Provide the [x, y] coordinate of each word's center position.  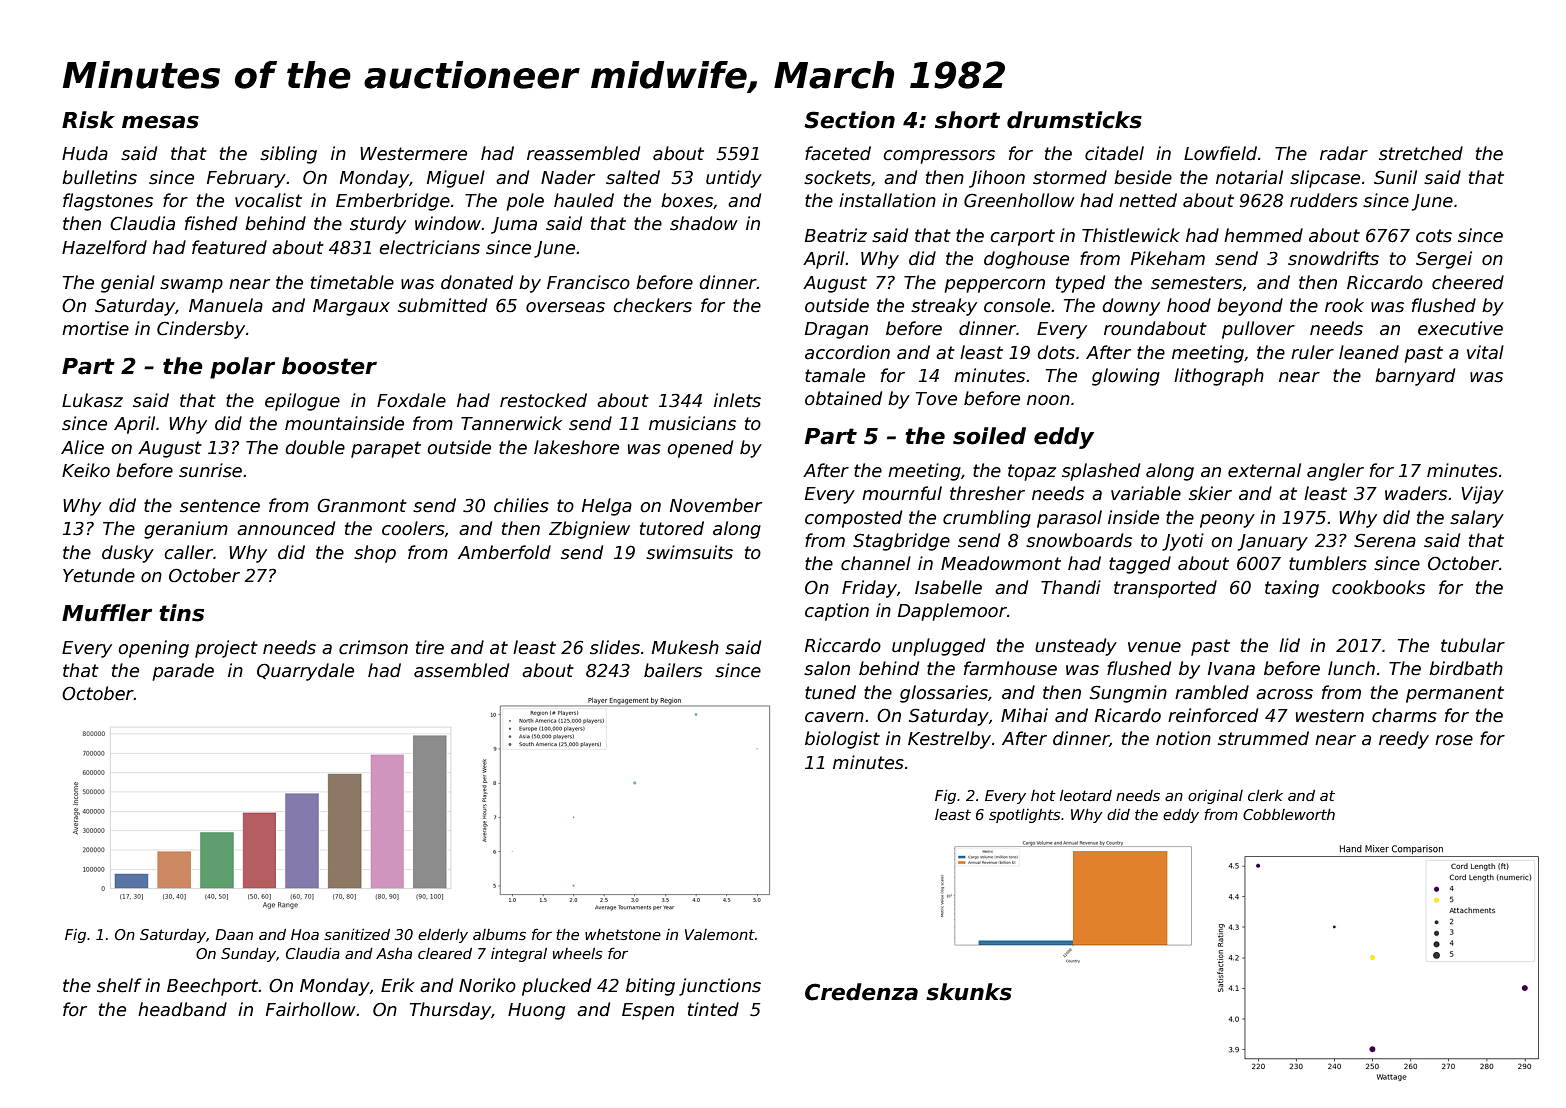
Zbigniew [589, 530]
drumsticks [1074, 120]
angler [1335, 472]
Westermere [413, 154]
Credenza [861, 992]
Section [849, 120]
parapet [386, 449]
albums [499, 934]
